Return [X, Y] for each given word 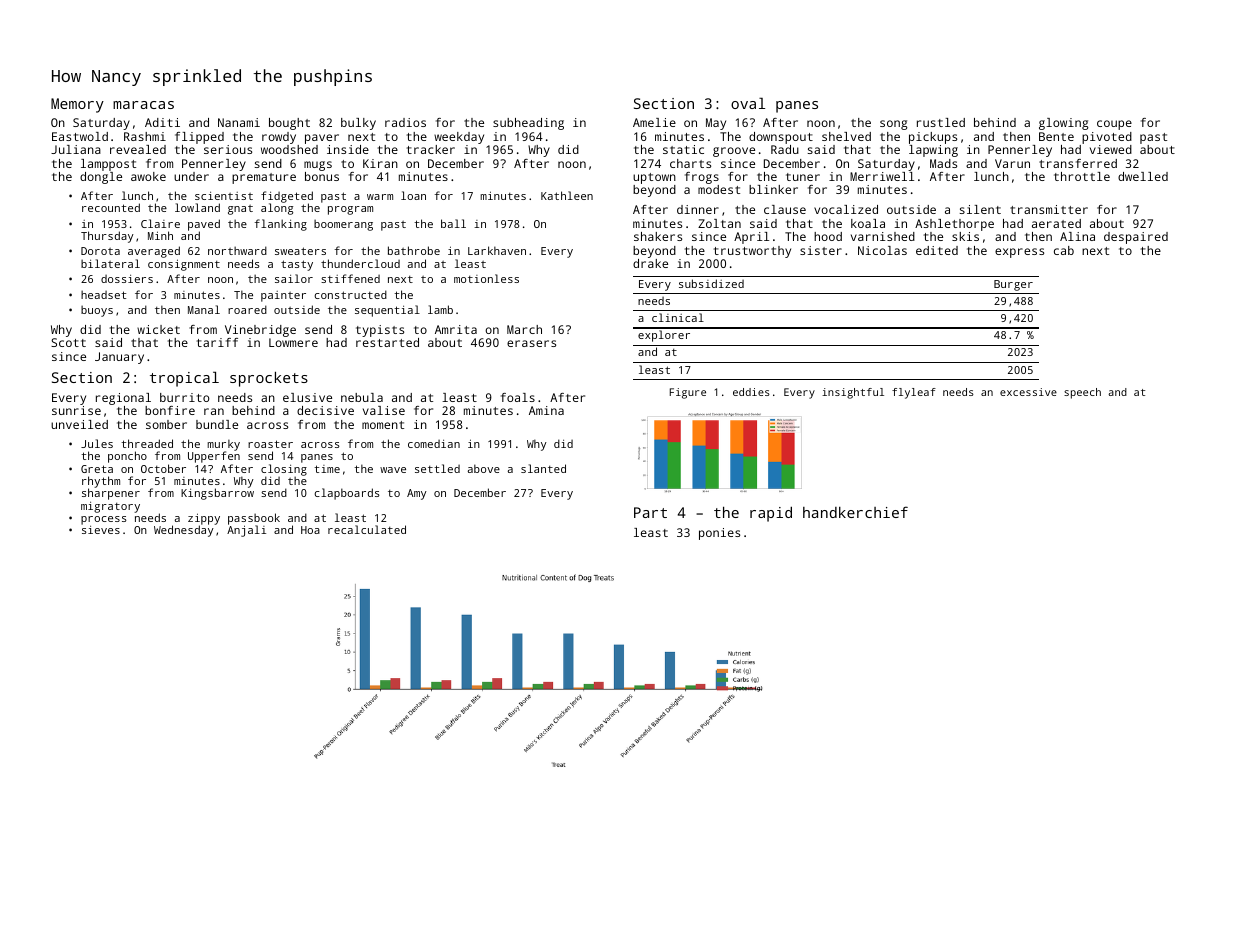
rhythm [101, 482]
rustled [941, 122]
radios [405, 122]
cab [1064, 250]
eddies [751, 392]
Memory [77, 105]
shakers [658, 236]
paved [204, 225]
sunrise [76, 410]
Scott [68, 342]
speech [1082, 393]
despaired [1136, 238]
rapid [771, 514]
